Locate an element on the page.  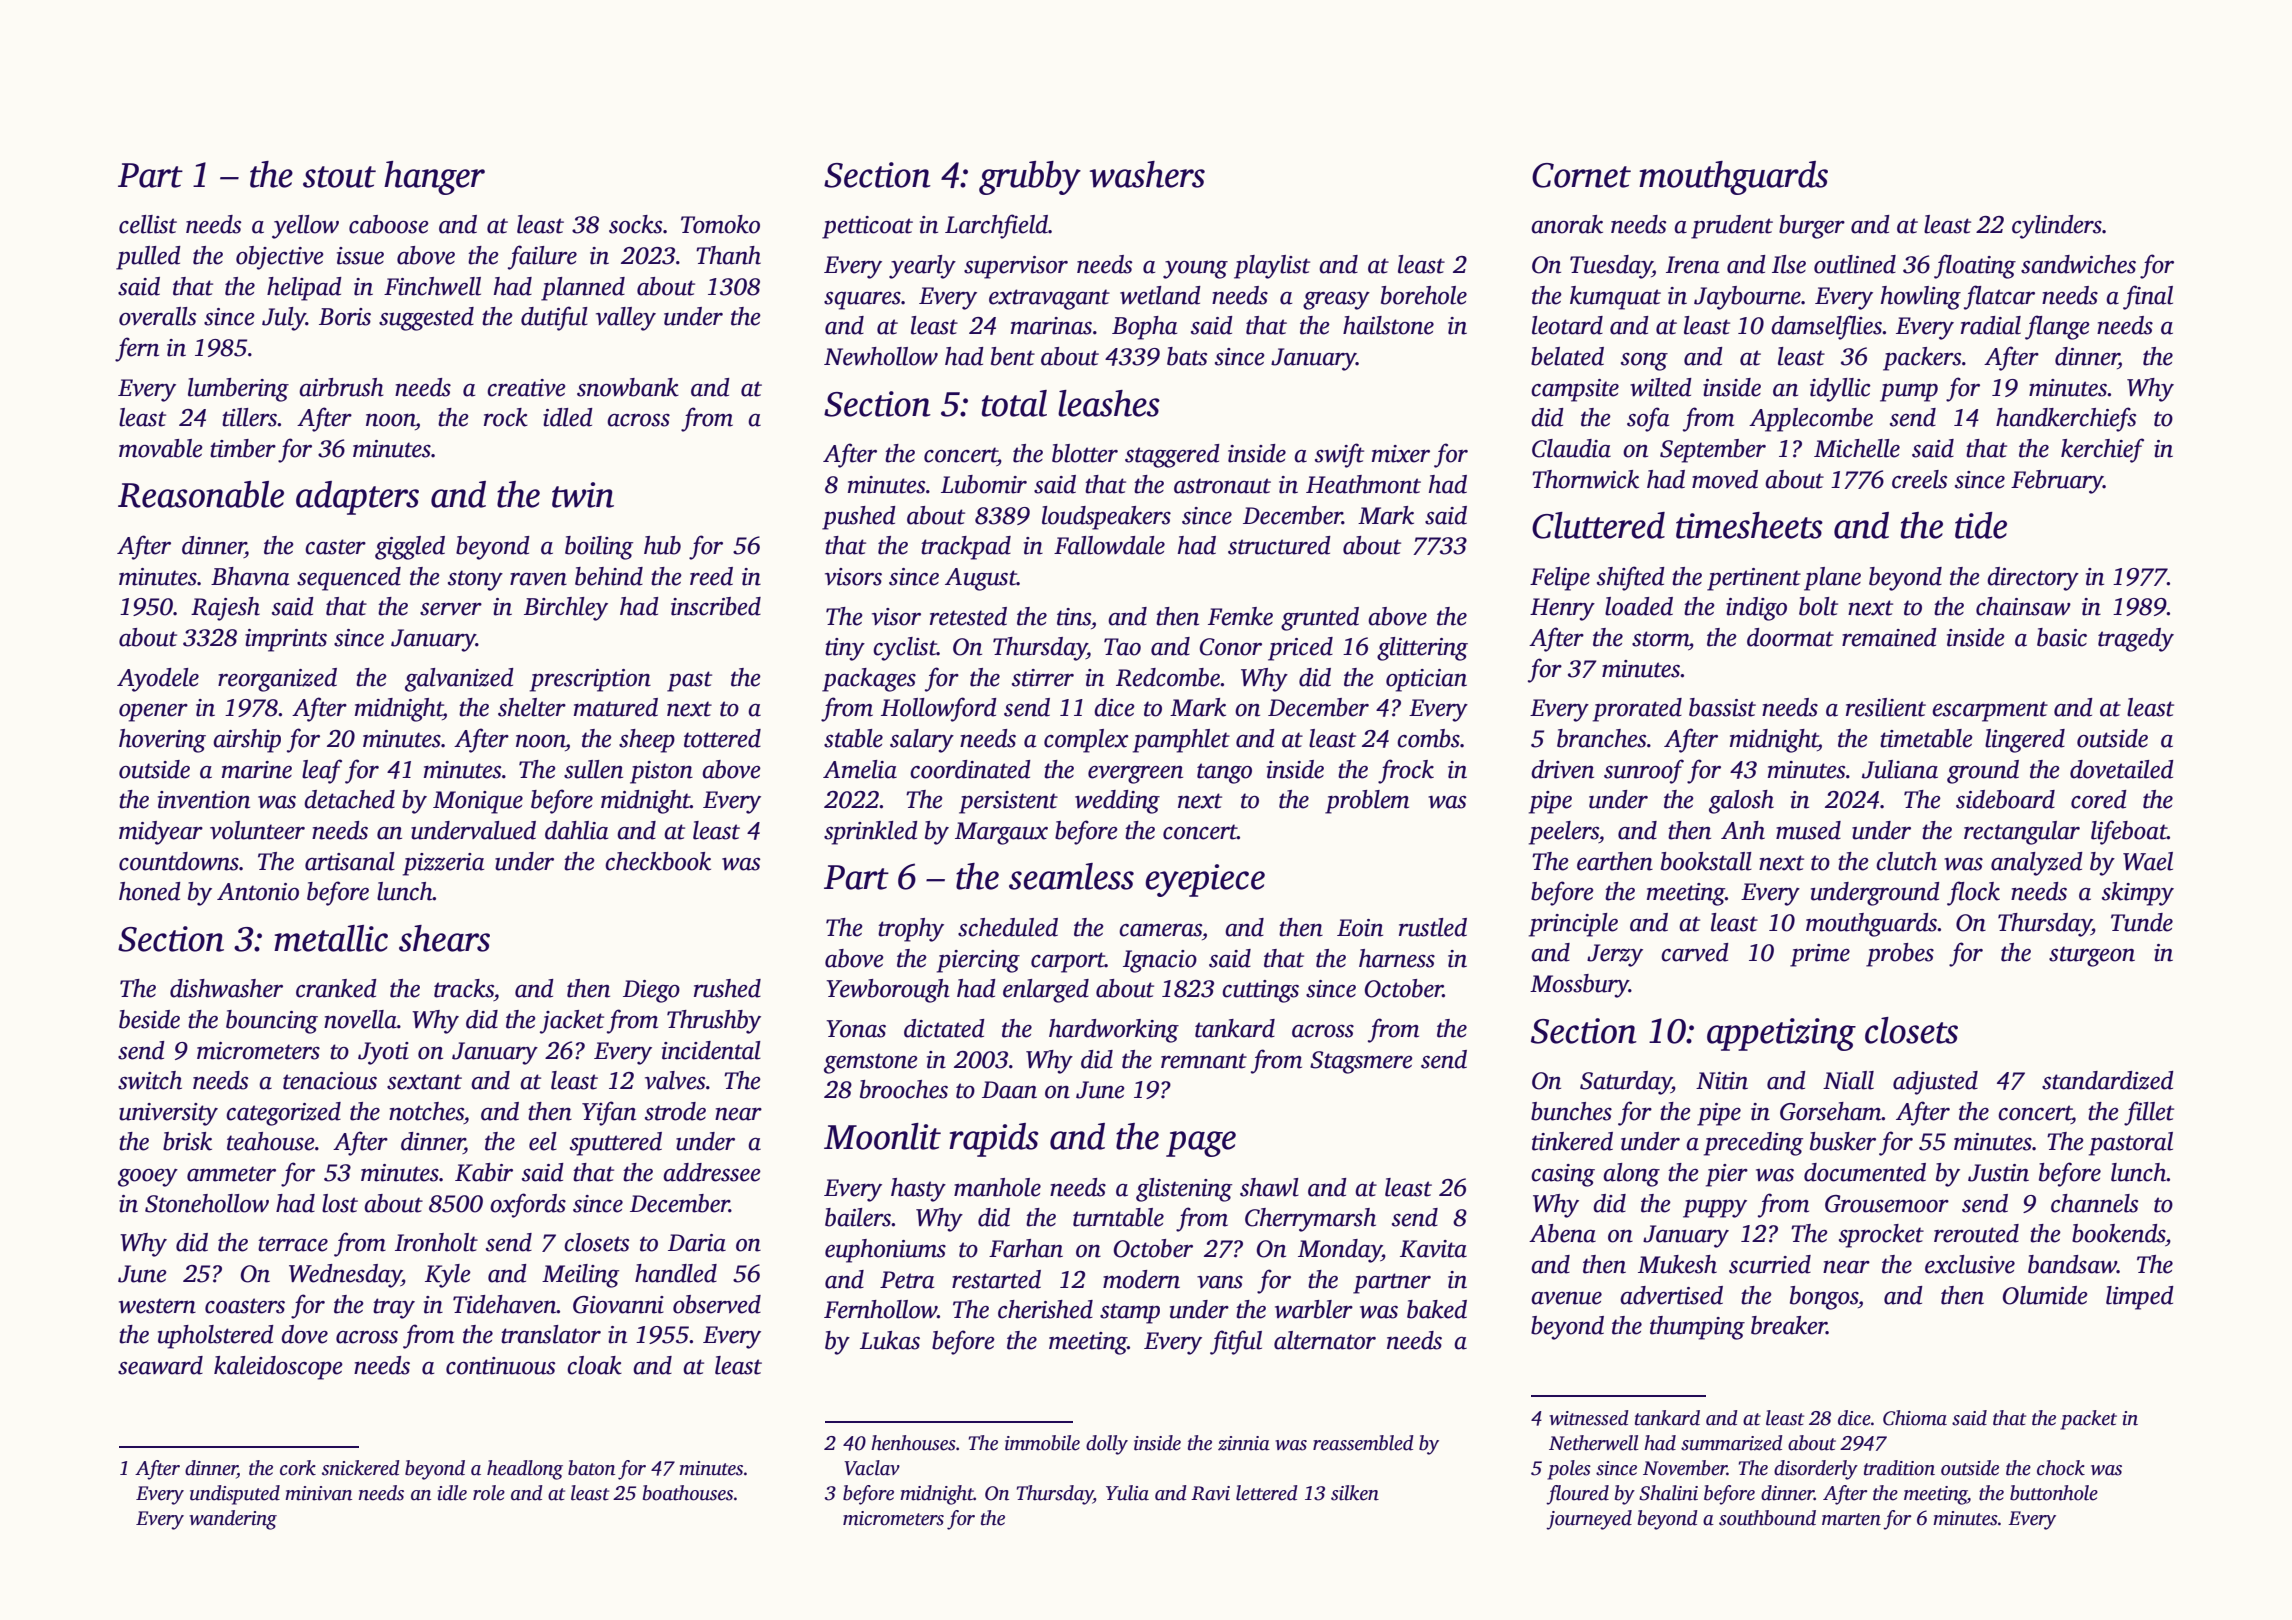
Kavita is located at coordinates (1433, 1249).
